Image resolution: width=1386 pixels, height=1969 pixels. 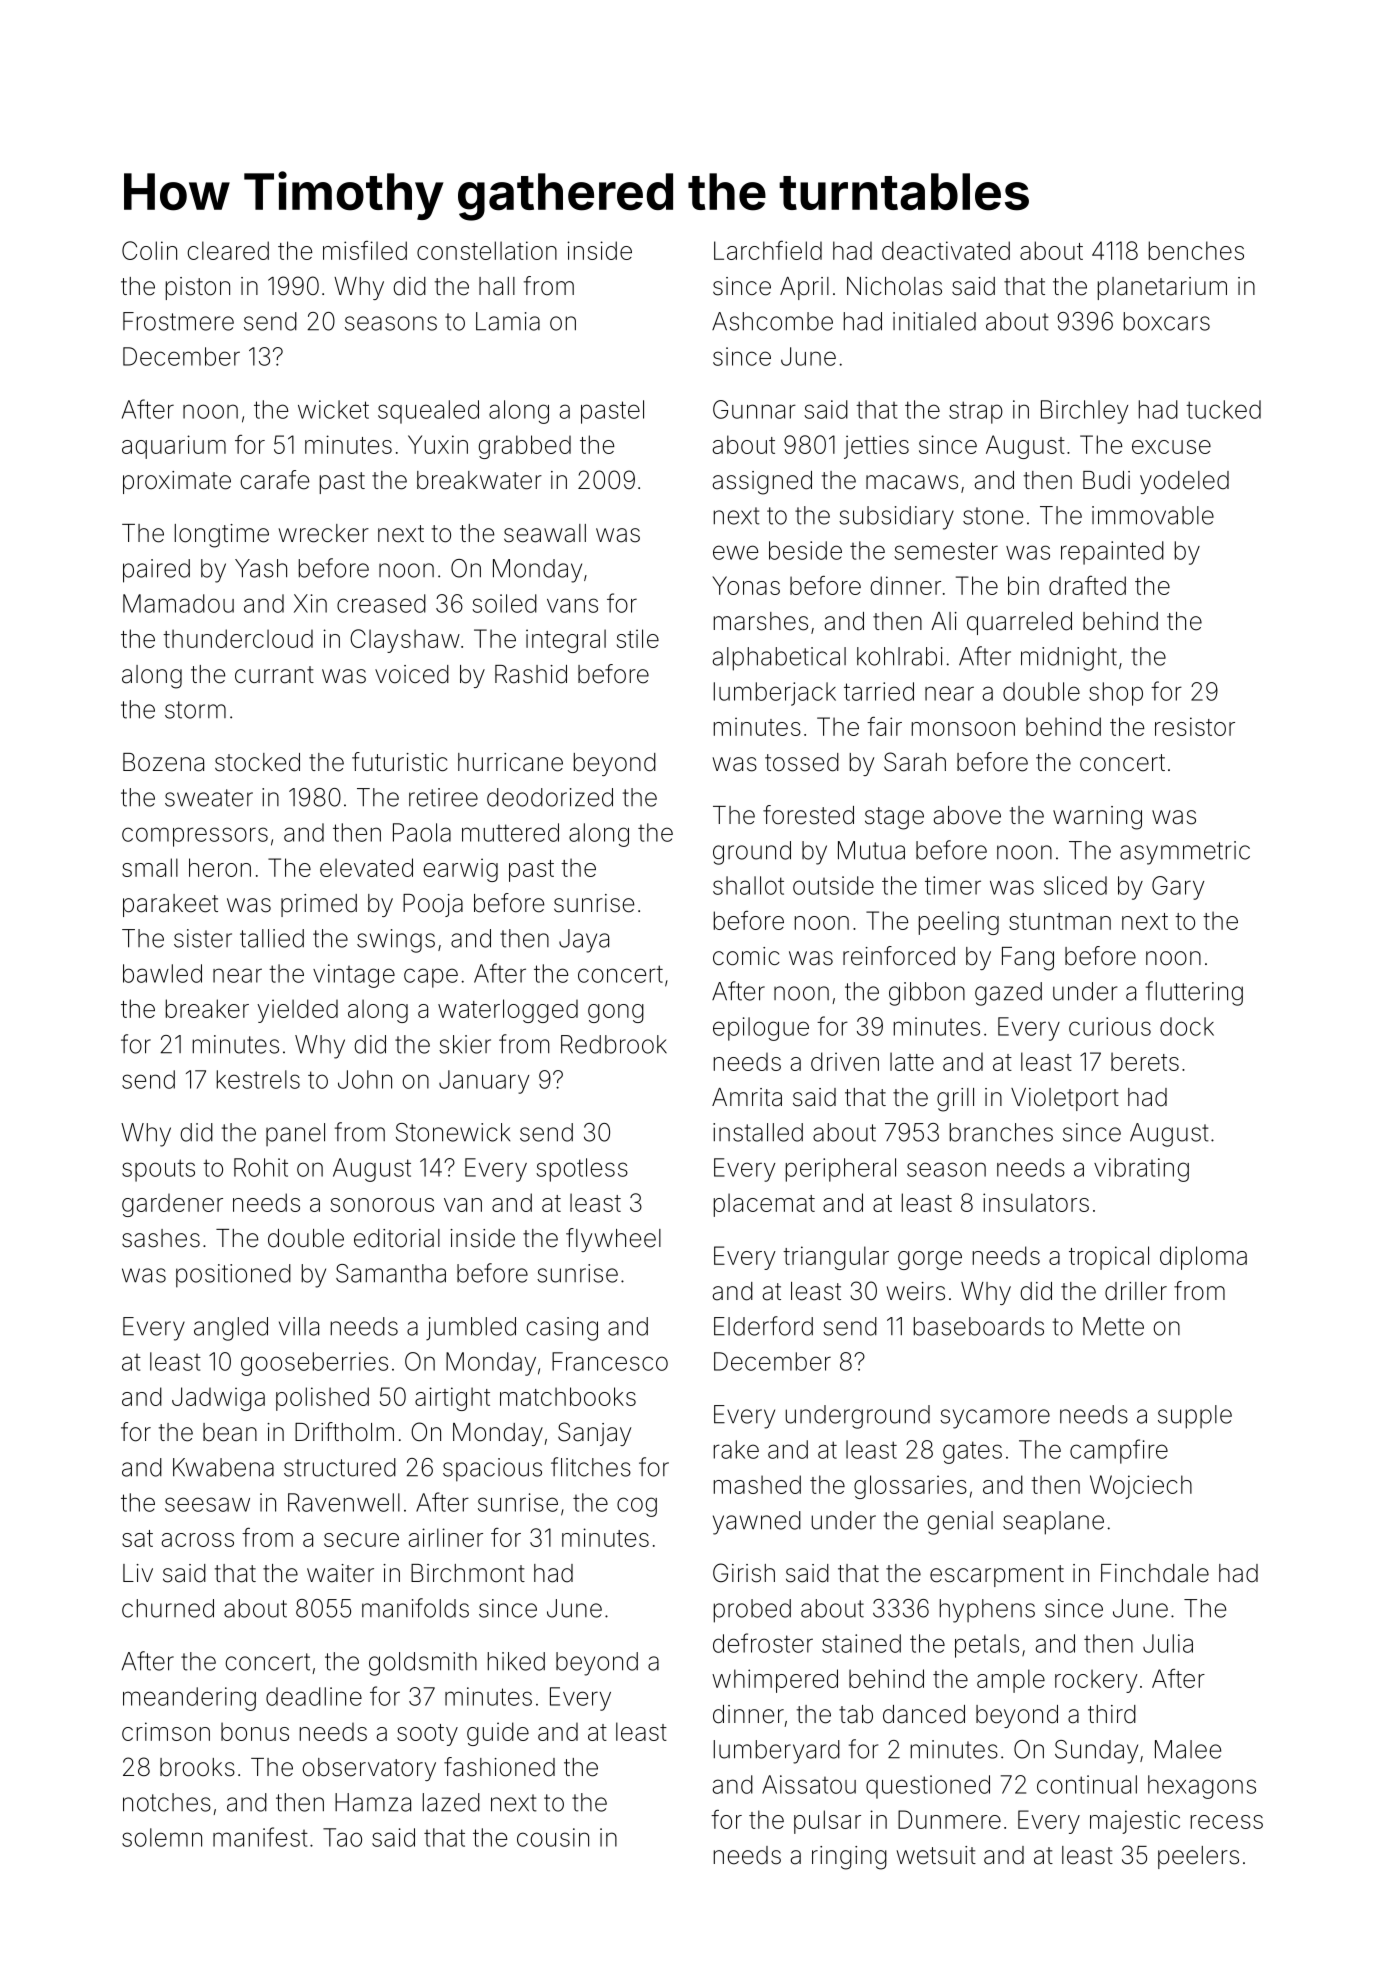 I want to click on angled, so click(x=231, y=1329).
